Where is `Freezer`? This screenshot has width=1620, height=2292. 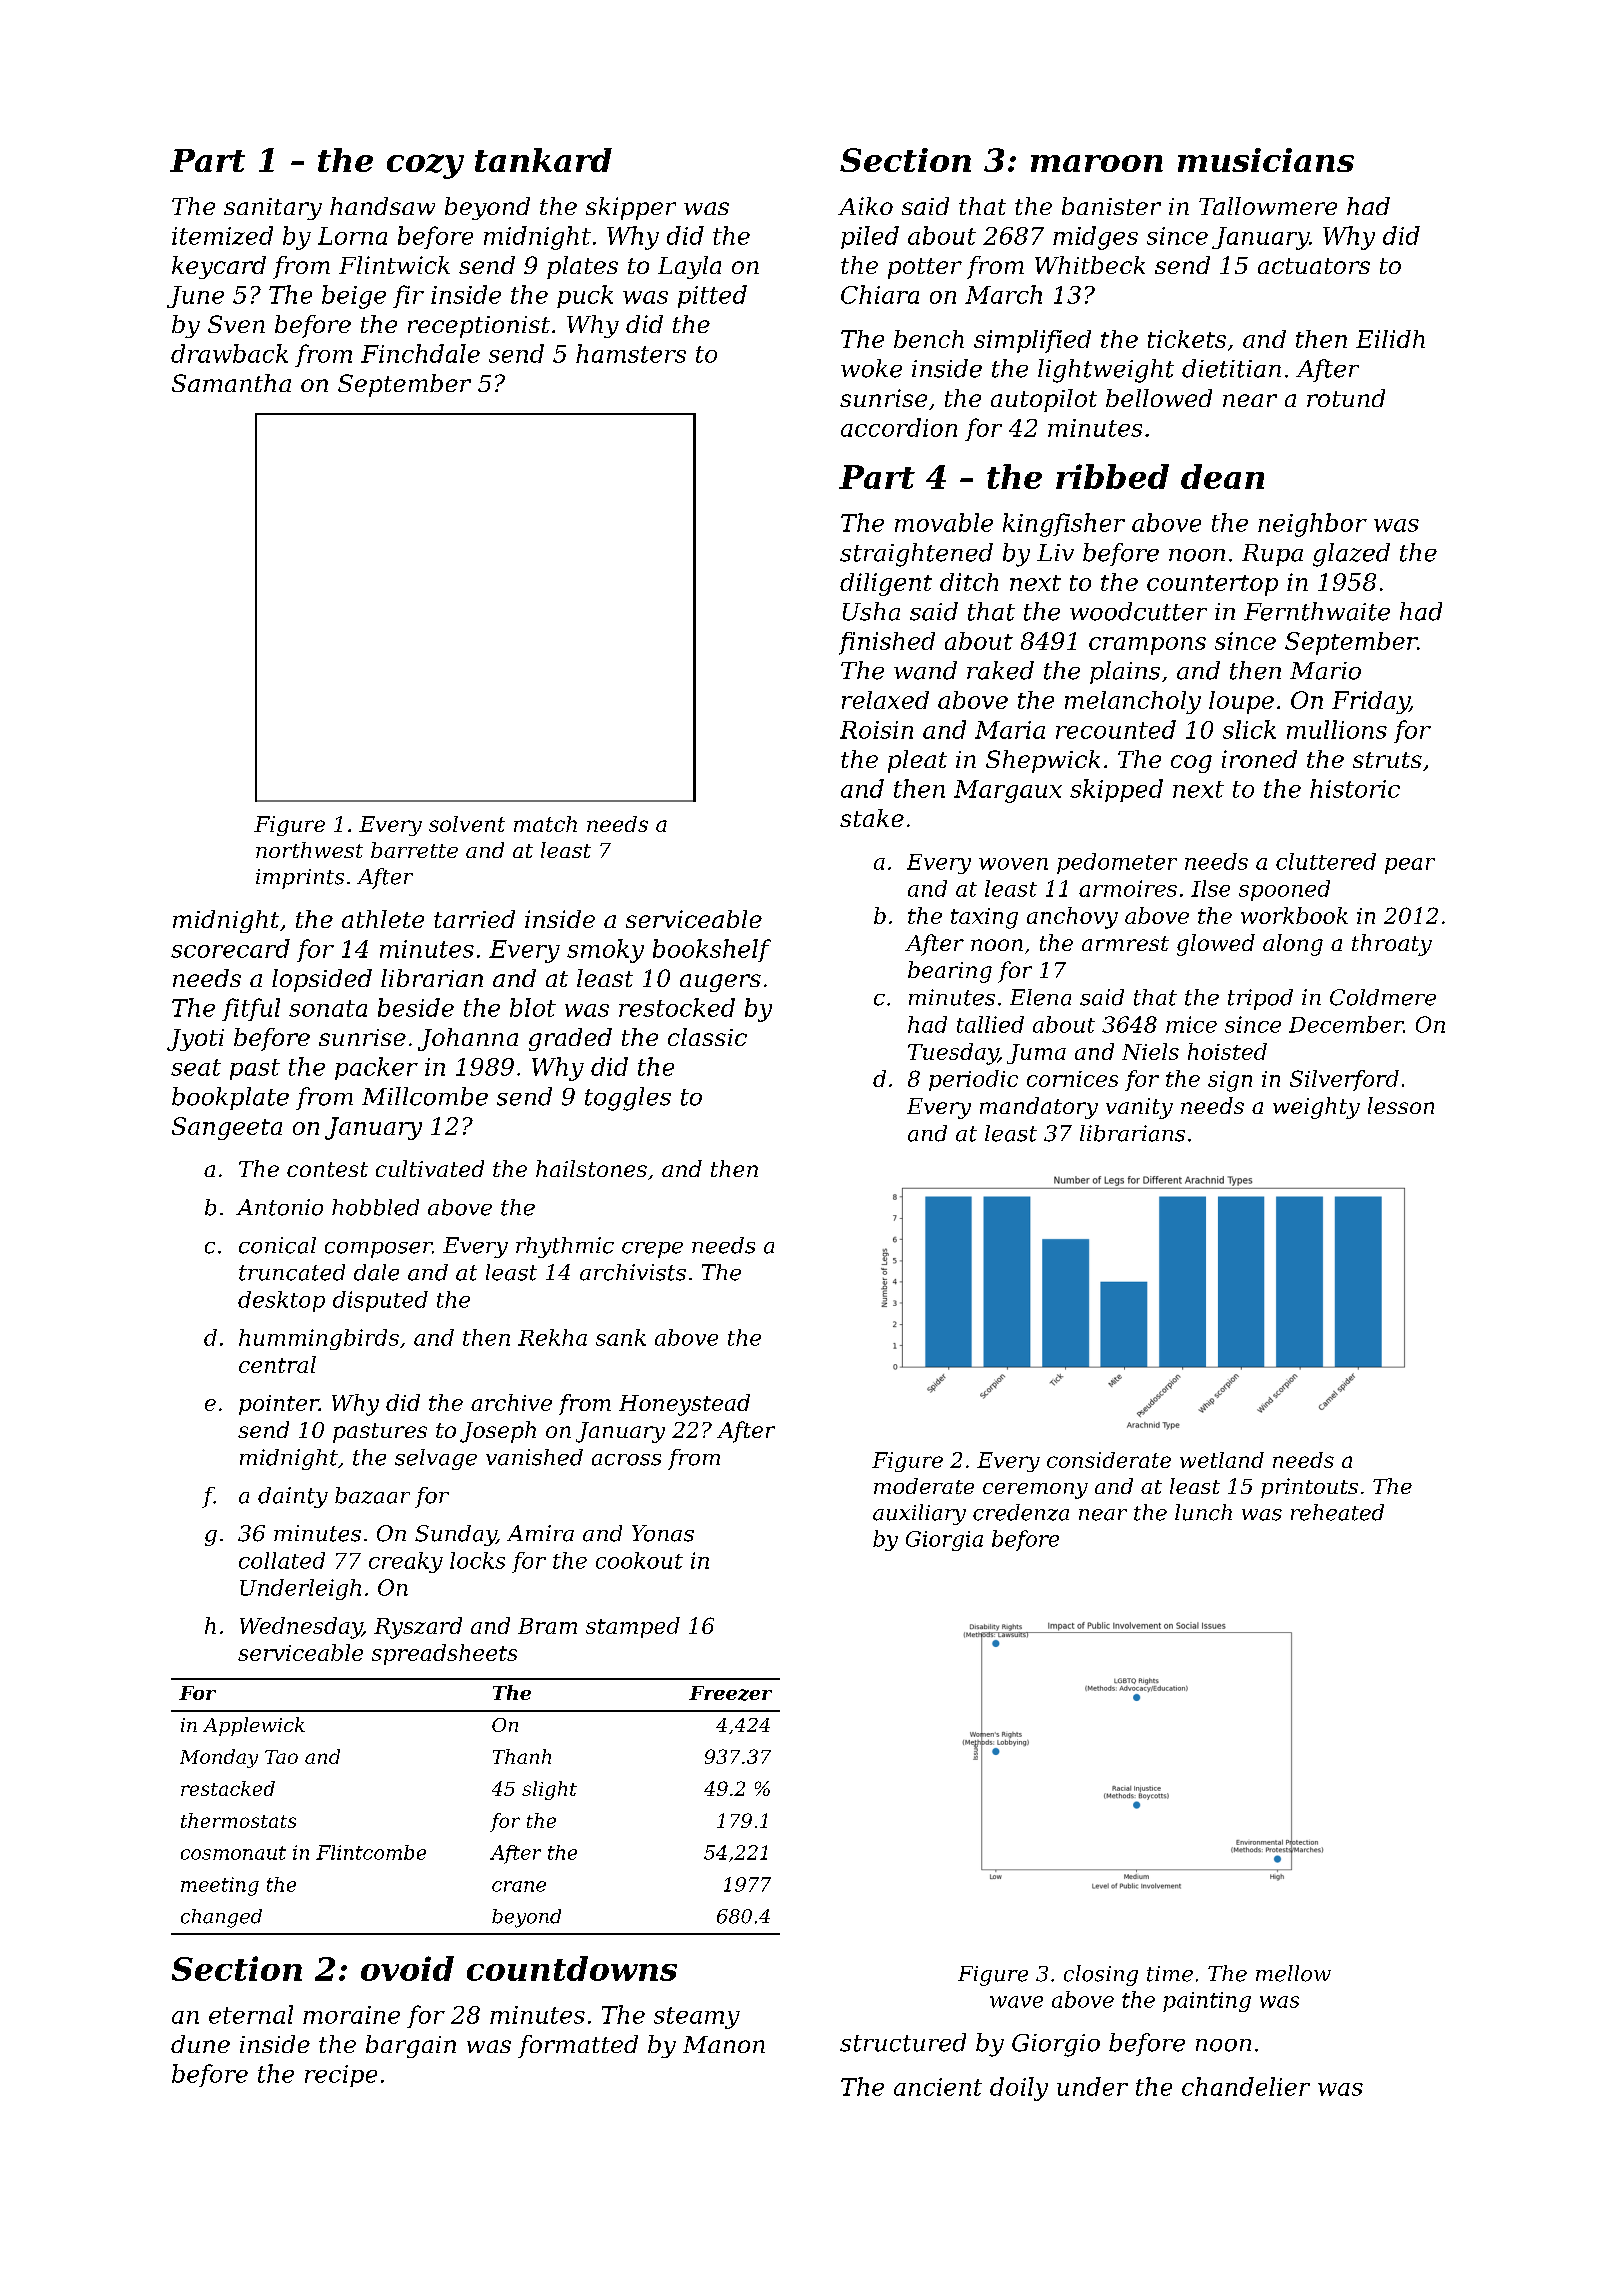
Freezer is located at coordinates (730, 1693).
